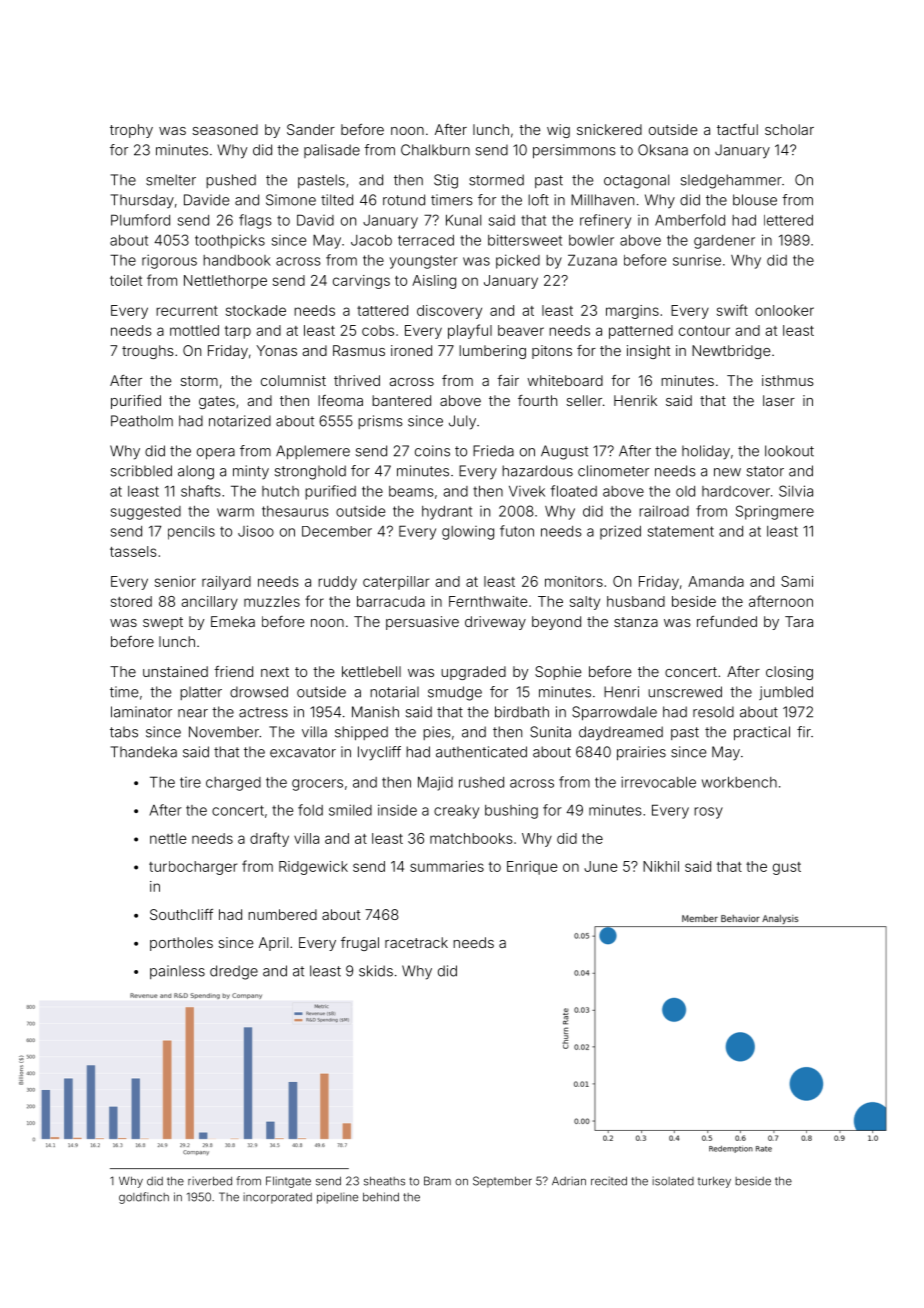 The image size is (924, 1308). Describe the element at coordinates (225, 129) in the screenshot. I see `seasoned` at that location.
